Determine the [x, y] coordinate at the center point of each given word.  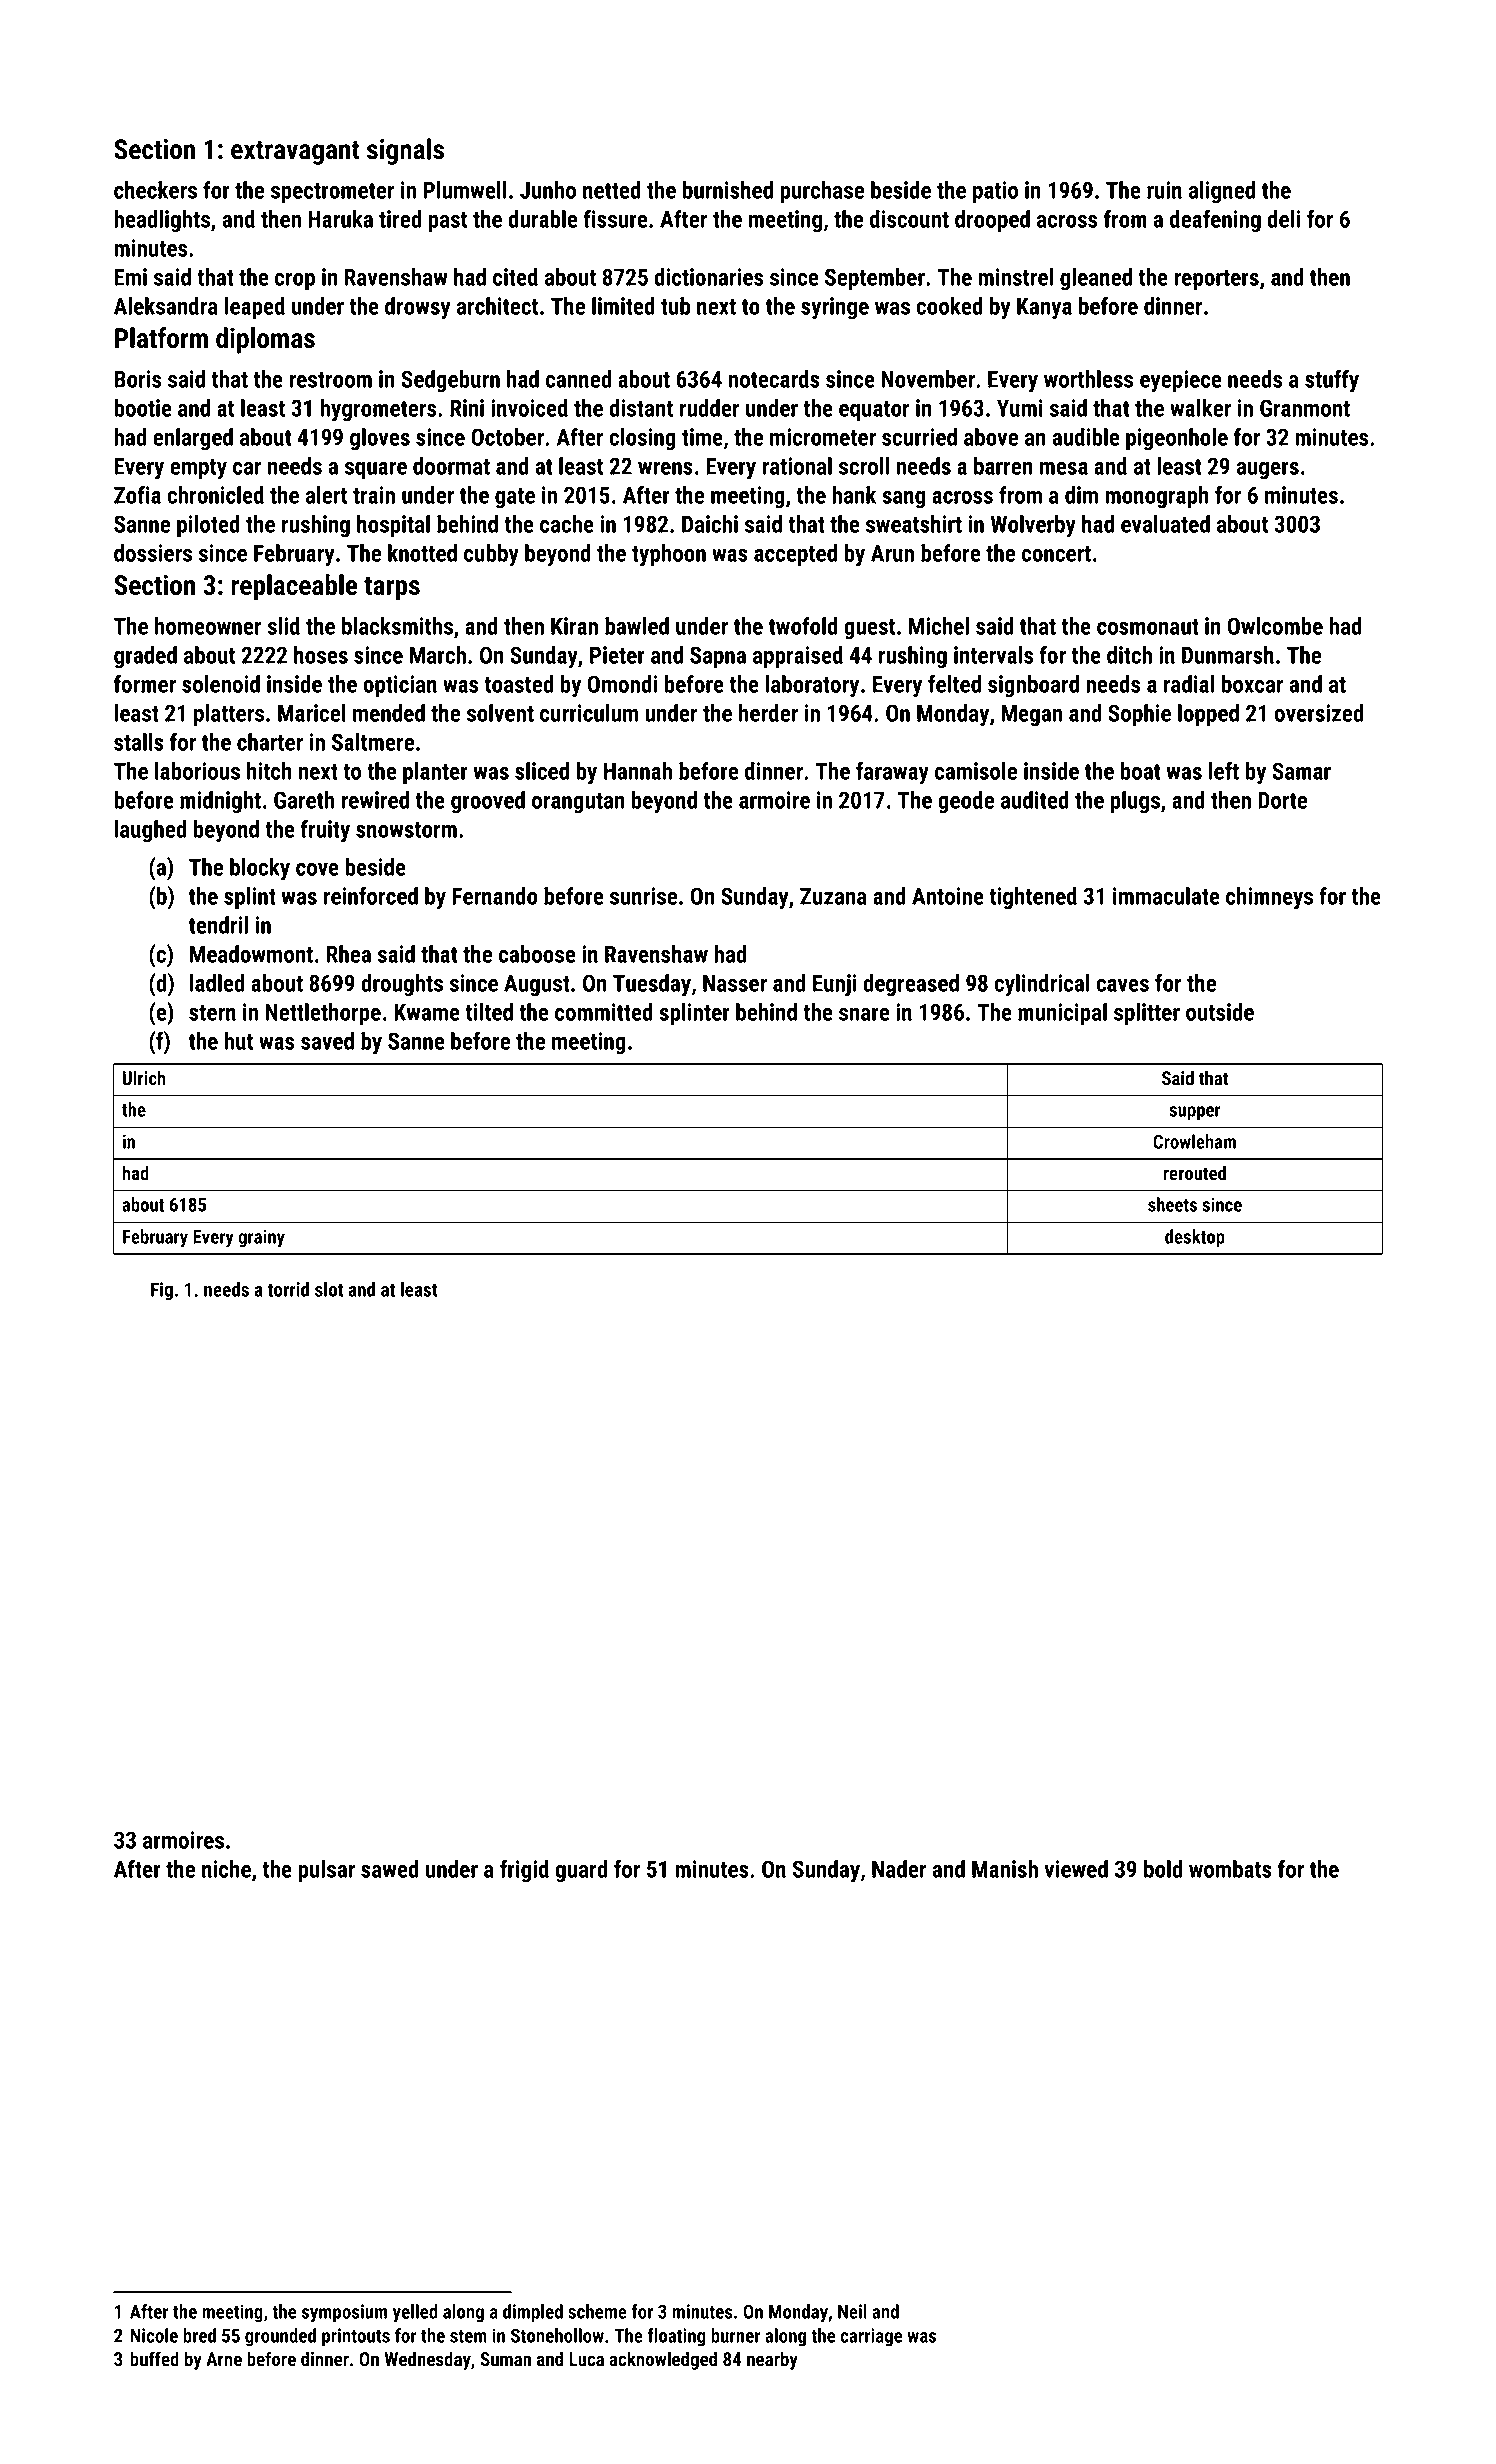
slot [329, 1289]
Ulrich [144, 1078]
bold [1163, 1869]
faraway [892, 773]
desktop [1195, 1238]
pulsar [326, 1871]
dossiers [153, 553]
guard [581, 1871]
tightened [1033, 898]
